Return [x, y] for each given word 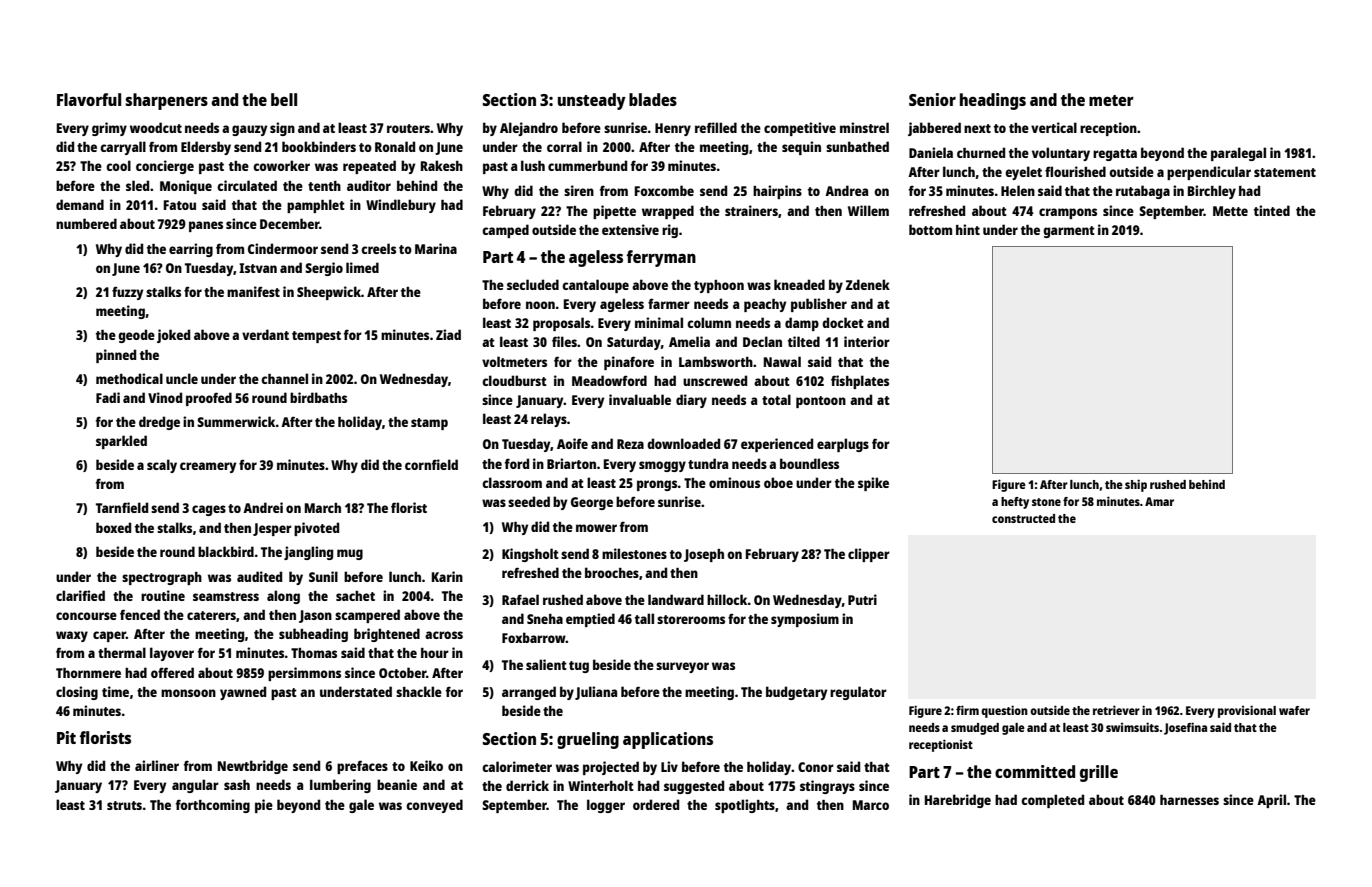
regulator [858, 693]
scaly [162, 466]
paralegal [1238, 154]
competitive [800, 129]
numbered [86, 223]
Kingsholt [530, 555]
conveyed [434, 806]
